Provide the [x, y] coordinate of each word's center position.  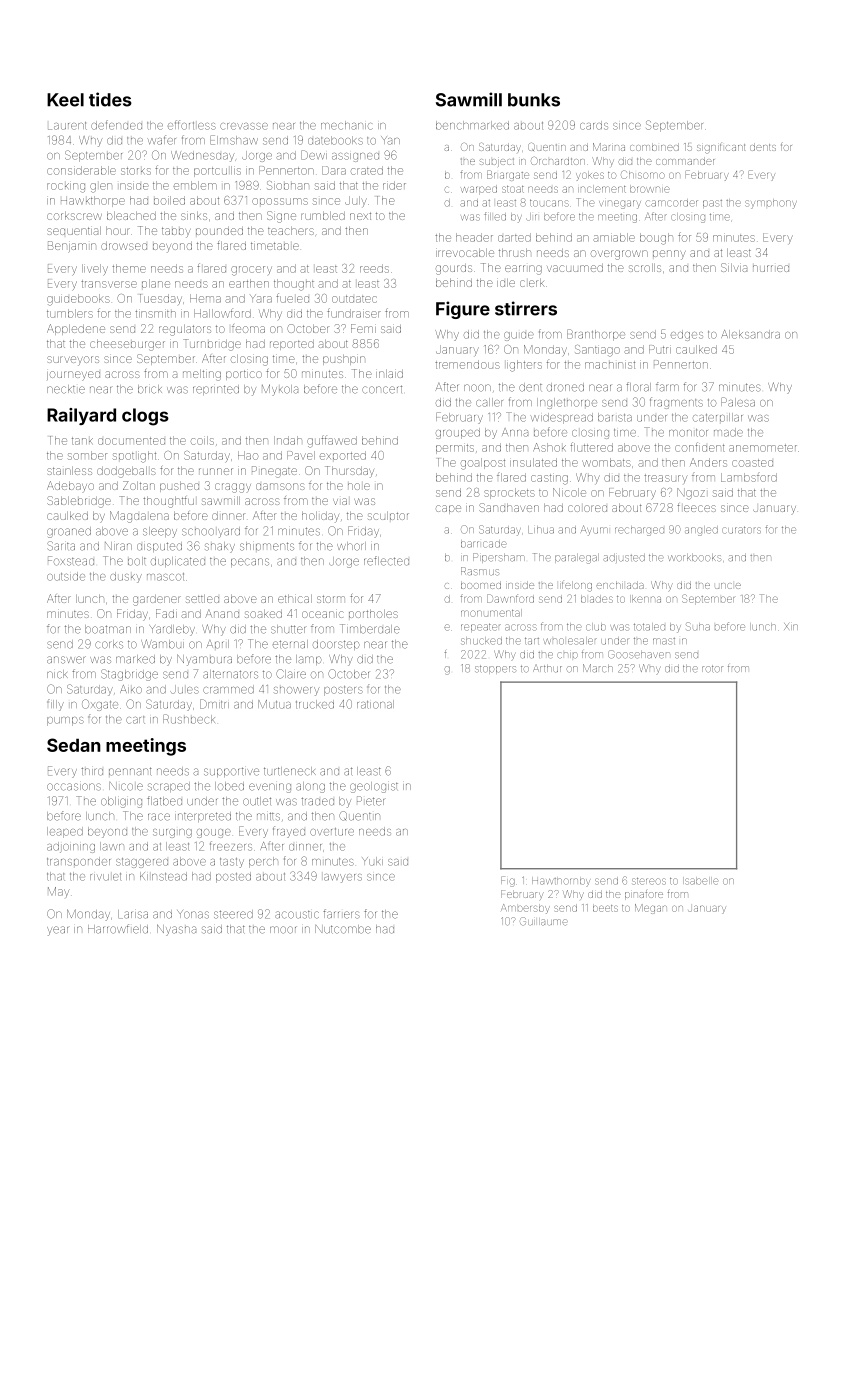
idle [506, 283]
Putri [660, 349]
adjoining [71, 847]
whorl [351, 546]
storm [331, 599]
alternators [230, 674]
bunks [534, 100]
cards [594, 125]
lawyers [343, 878]
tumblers [70, 313]
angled [702, 531]
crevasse [244, 126]
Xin [791, 626]
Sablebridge [79, 502]
